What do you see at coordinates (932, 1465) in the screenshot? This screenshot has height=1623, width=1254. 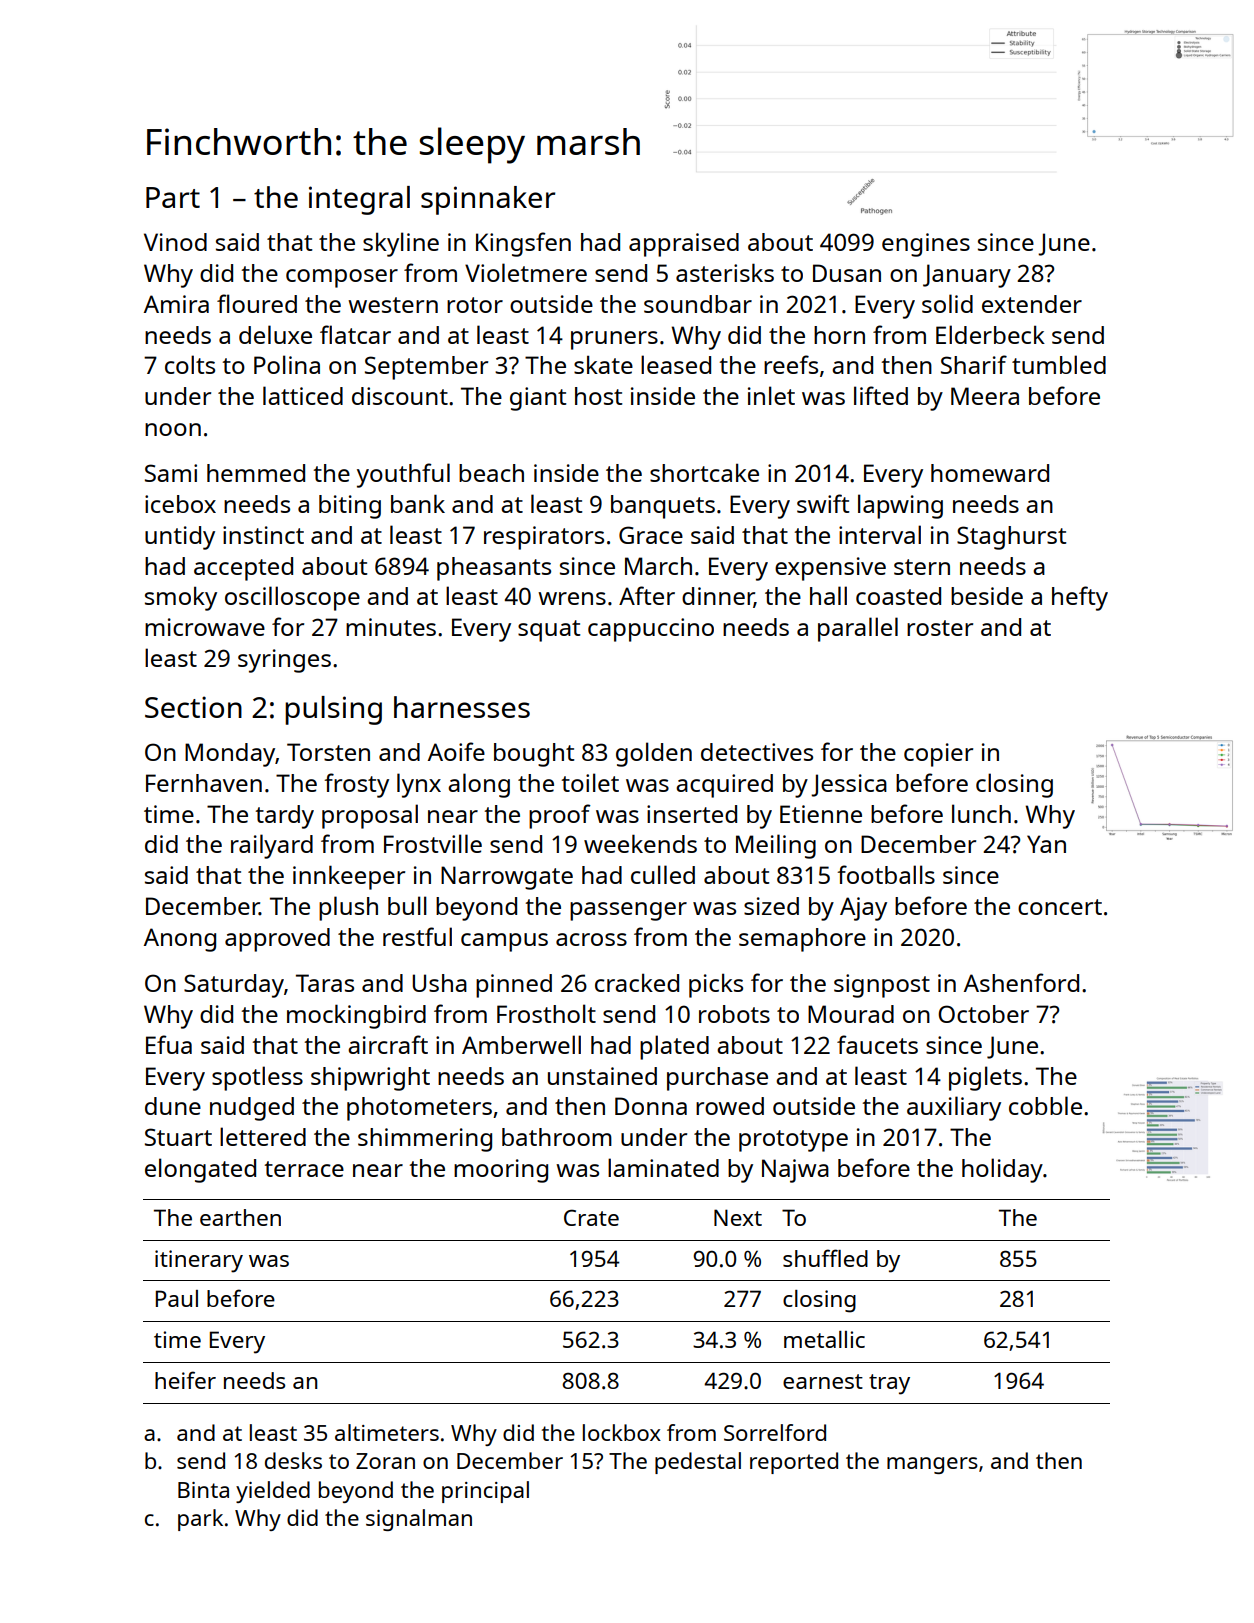 I see `mangers` at bounding box center [932, 1465].
